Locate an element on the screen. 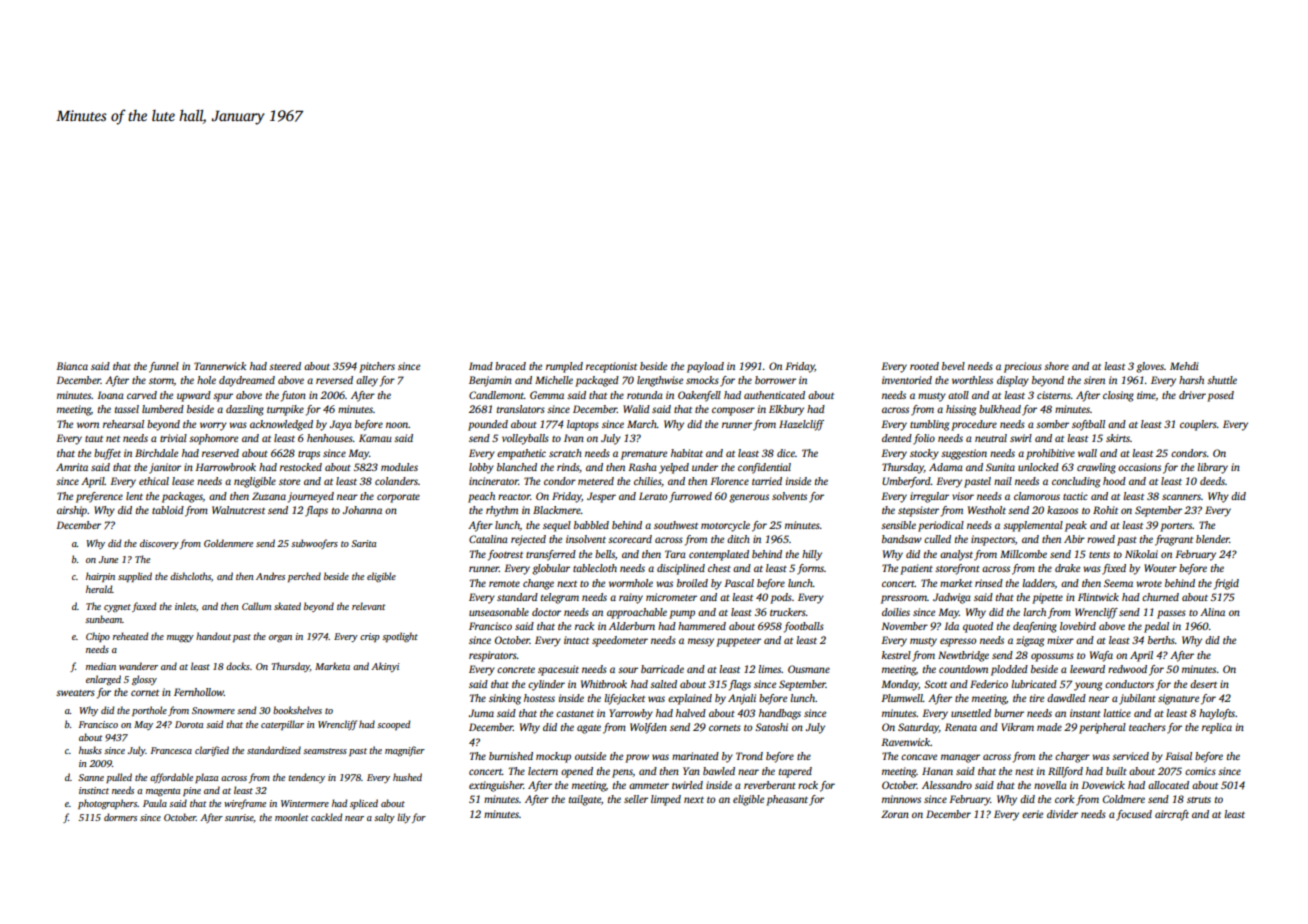 This screenshot has width=1308, height=924. precious is located at coordinates (1023, 367).
